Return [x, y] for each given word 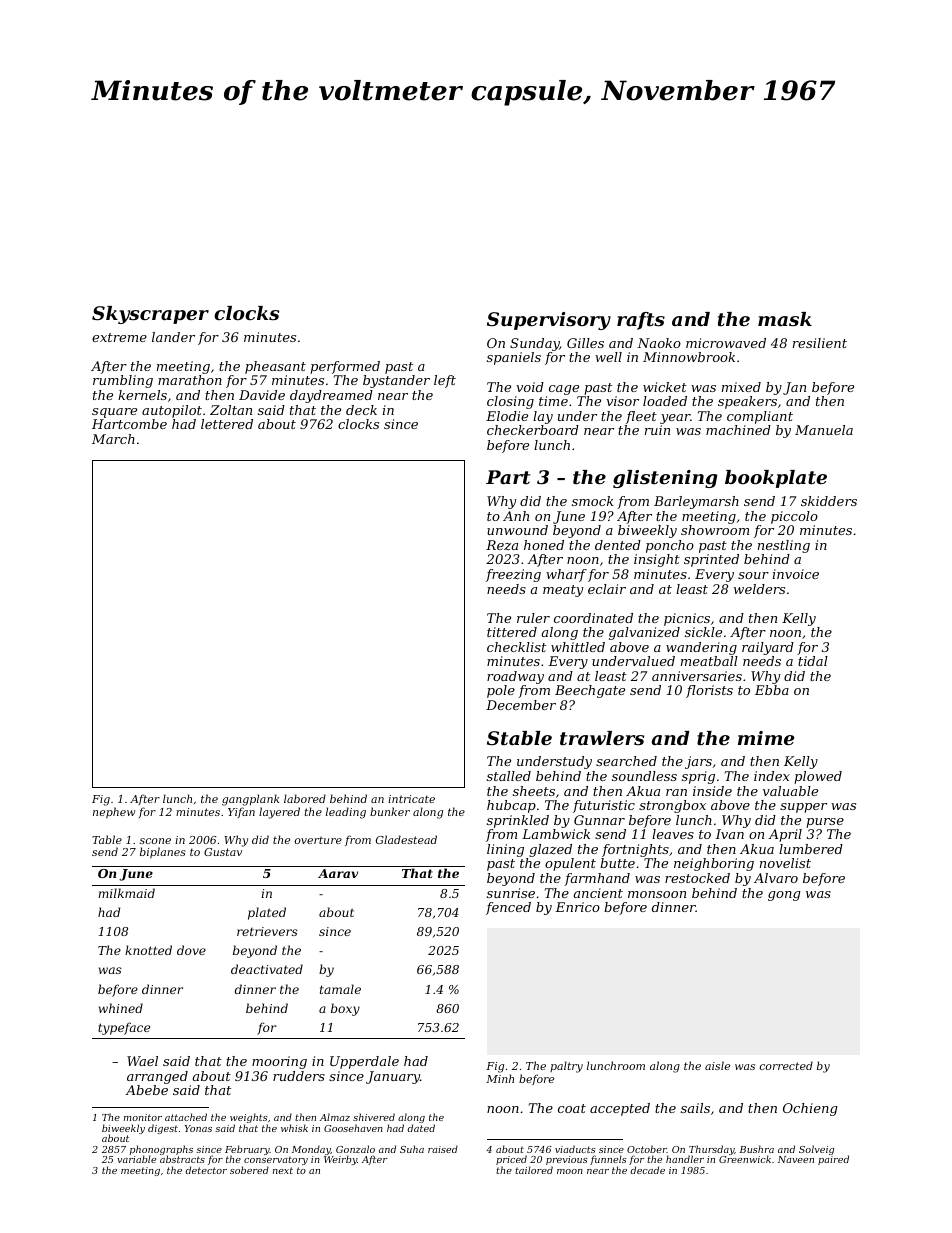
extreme [119, 337]
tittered [512, 632]
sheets [534, 791]
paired [833, 1160]
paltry [566, 1067]
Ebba [772, 690]
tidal [813, 661]
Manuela [824, 430]
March [113, 439]
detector [206, 1170]
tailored [534, 1170]
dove [191, 950]
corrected [786, 1065]
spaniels [514, 358]
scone [155, 841]
